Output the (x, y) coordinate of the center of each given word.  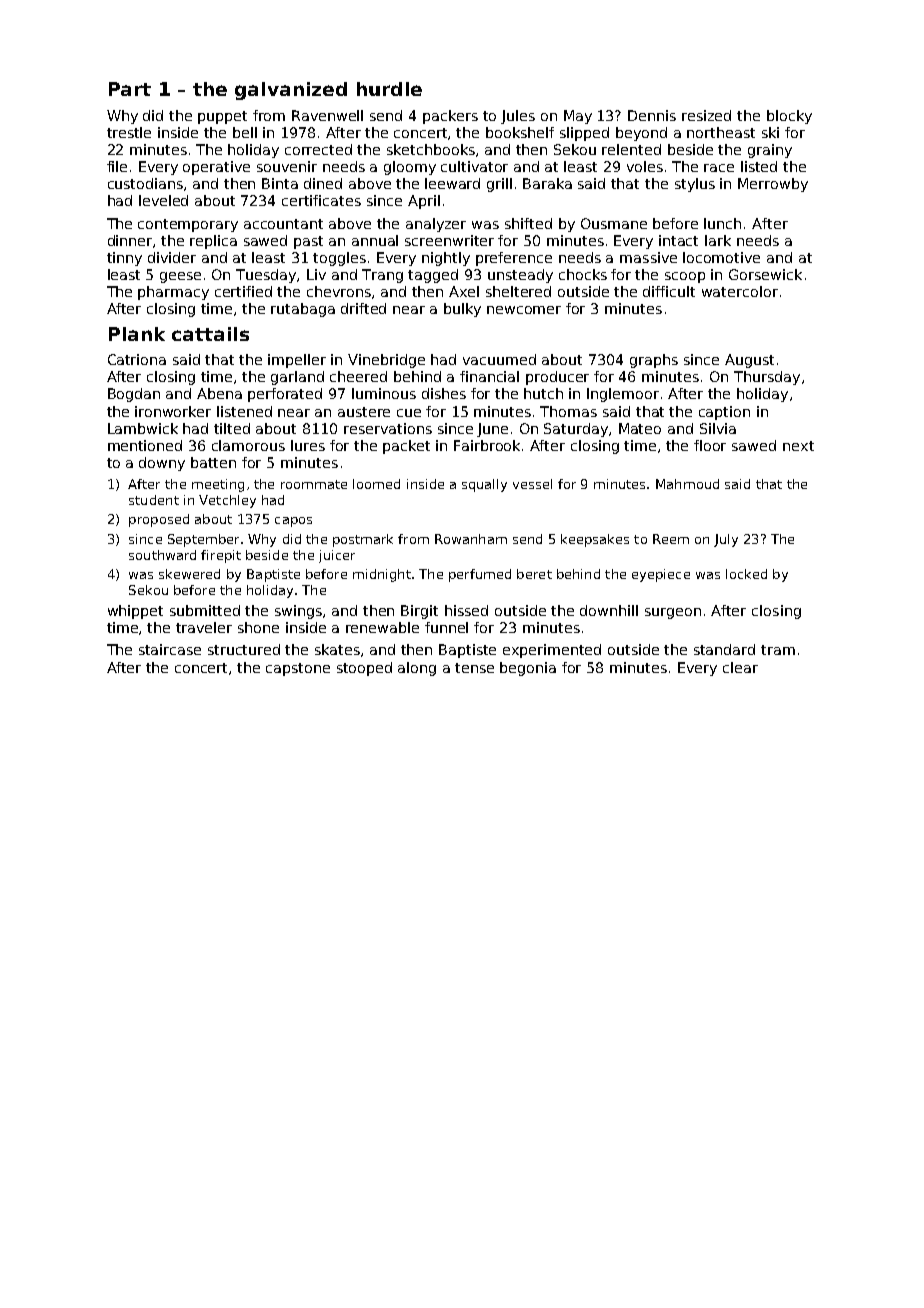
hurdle (389, 89)
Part (130, 89)
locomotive (721, 257)
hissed (466, 610)
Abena (219, 393)
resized (706, 115)
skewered (189, 574)
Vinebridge (386, 361)
